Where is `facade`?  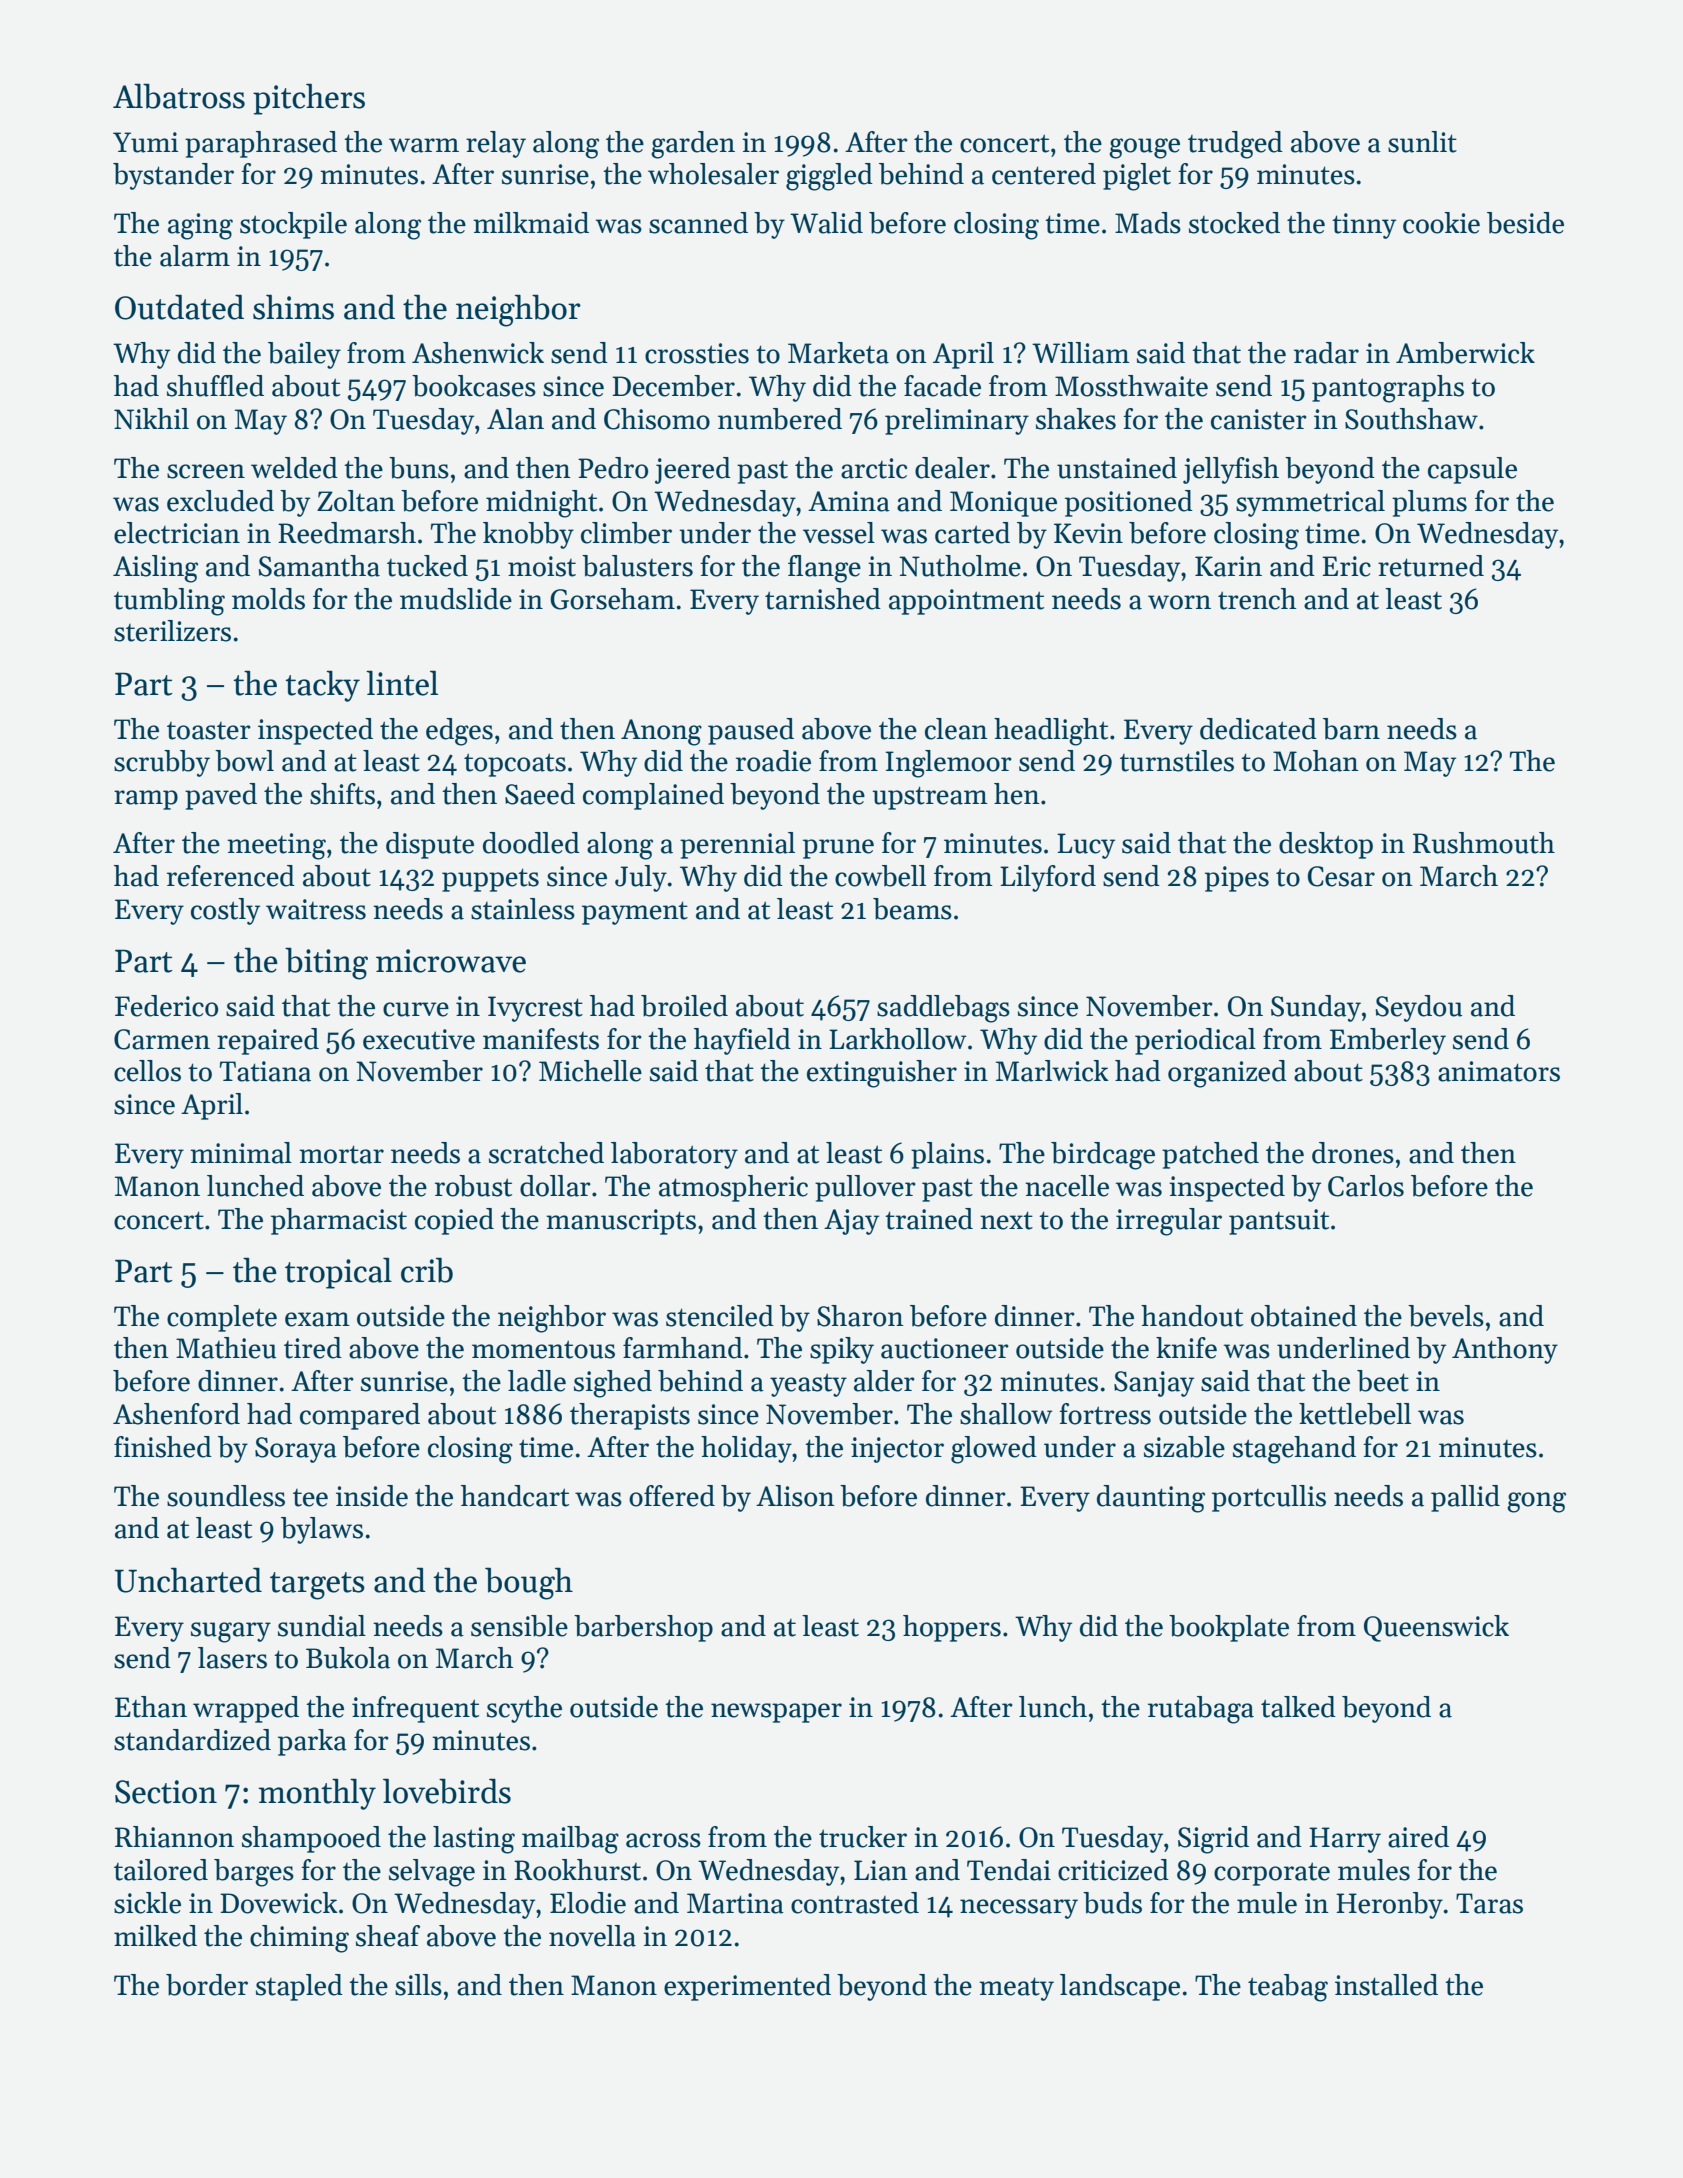
facade is located at coordinates (942, 386).
